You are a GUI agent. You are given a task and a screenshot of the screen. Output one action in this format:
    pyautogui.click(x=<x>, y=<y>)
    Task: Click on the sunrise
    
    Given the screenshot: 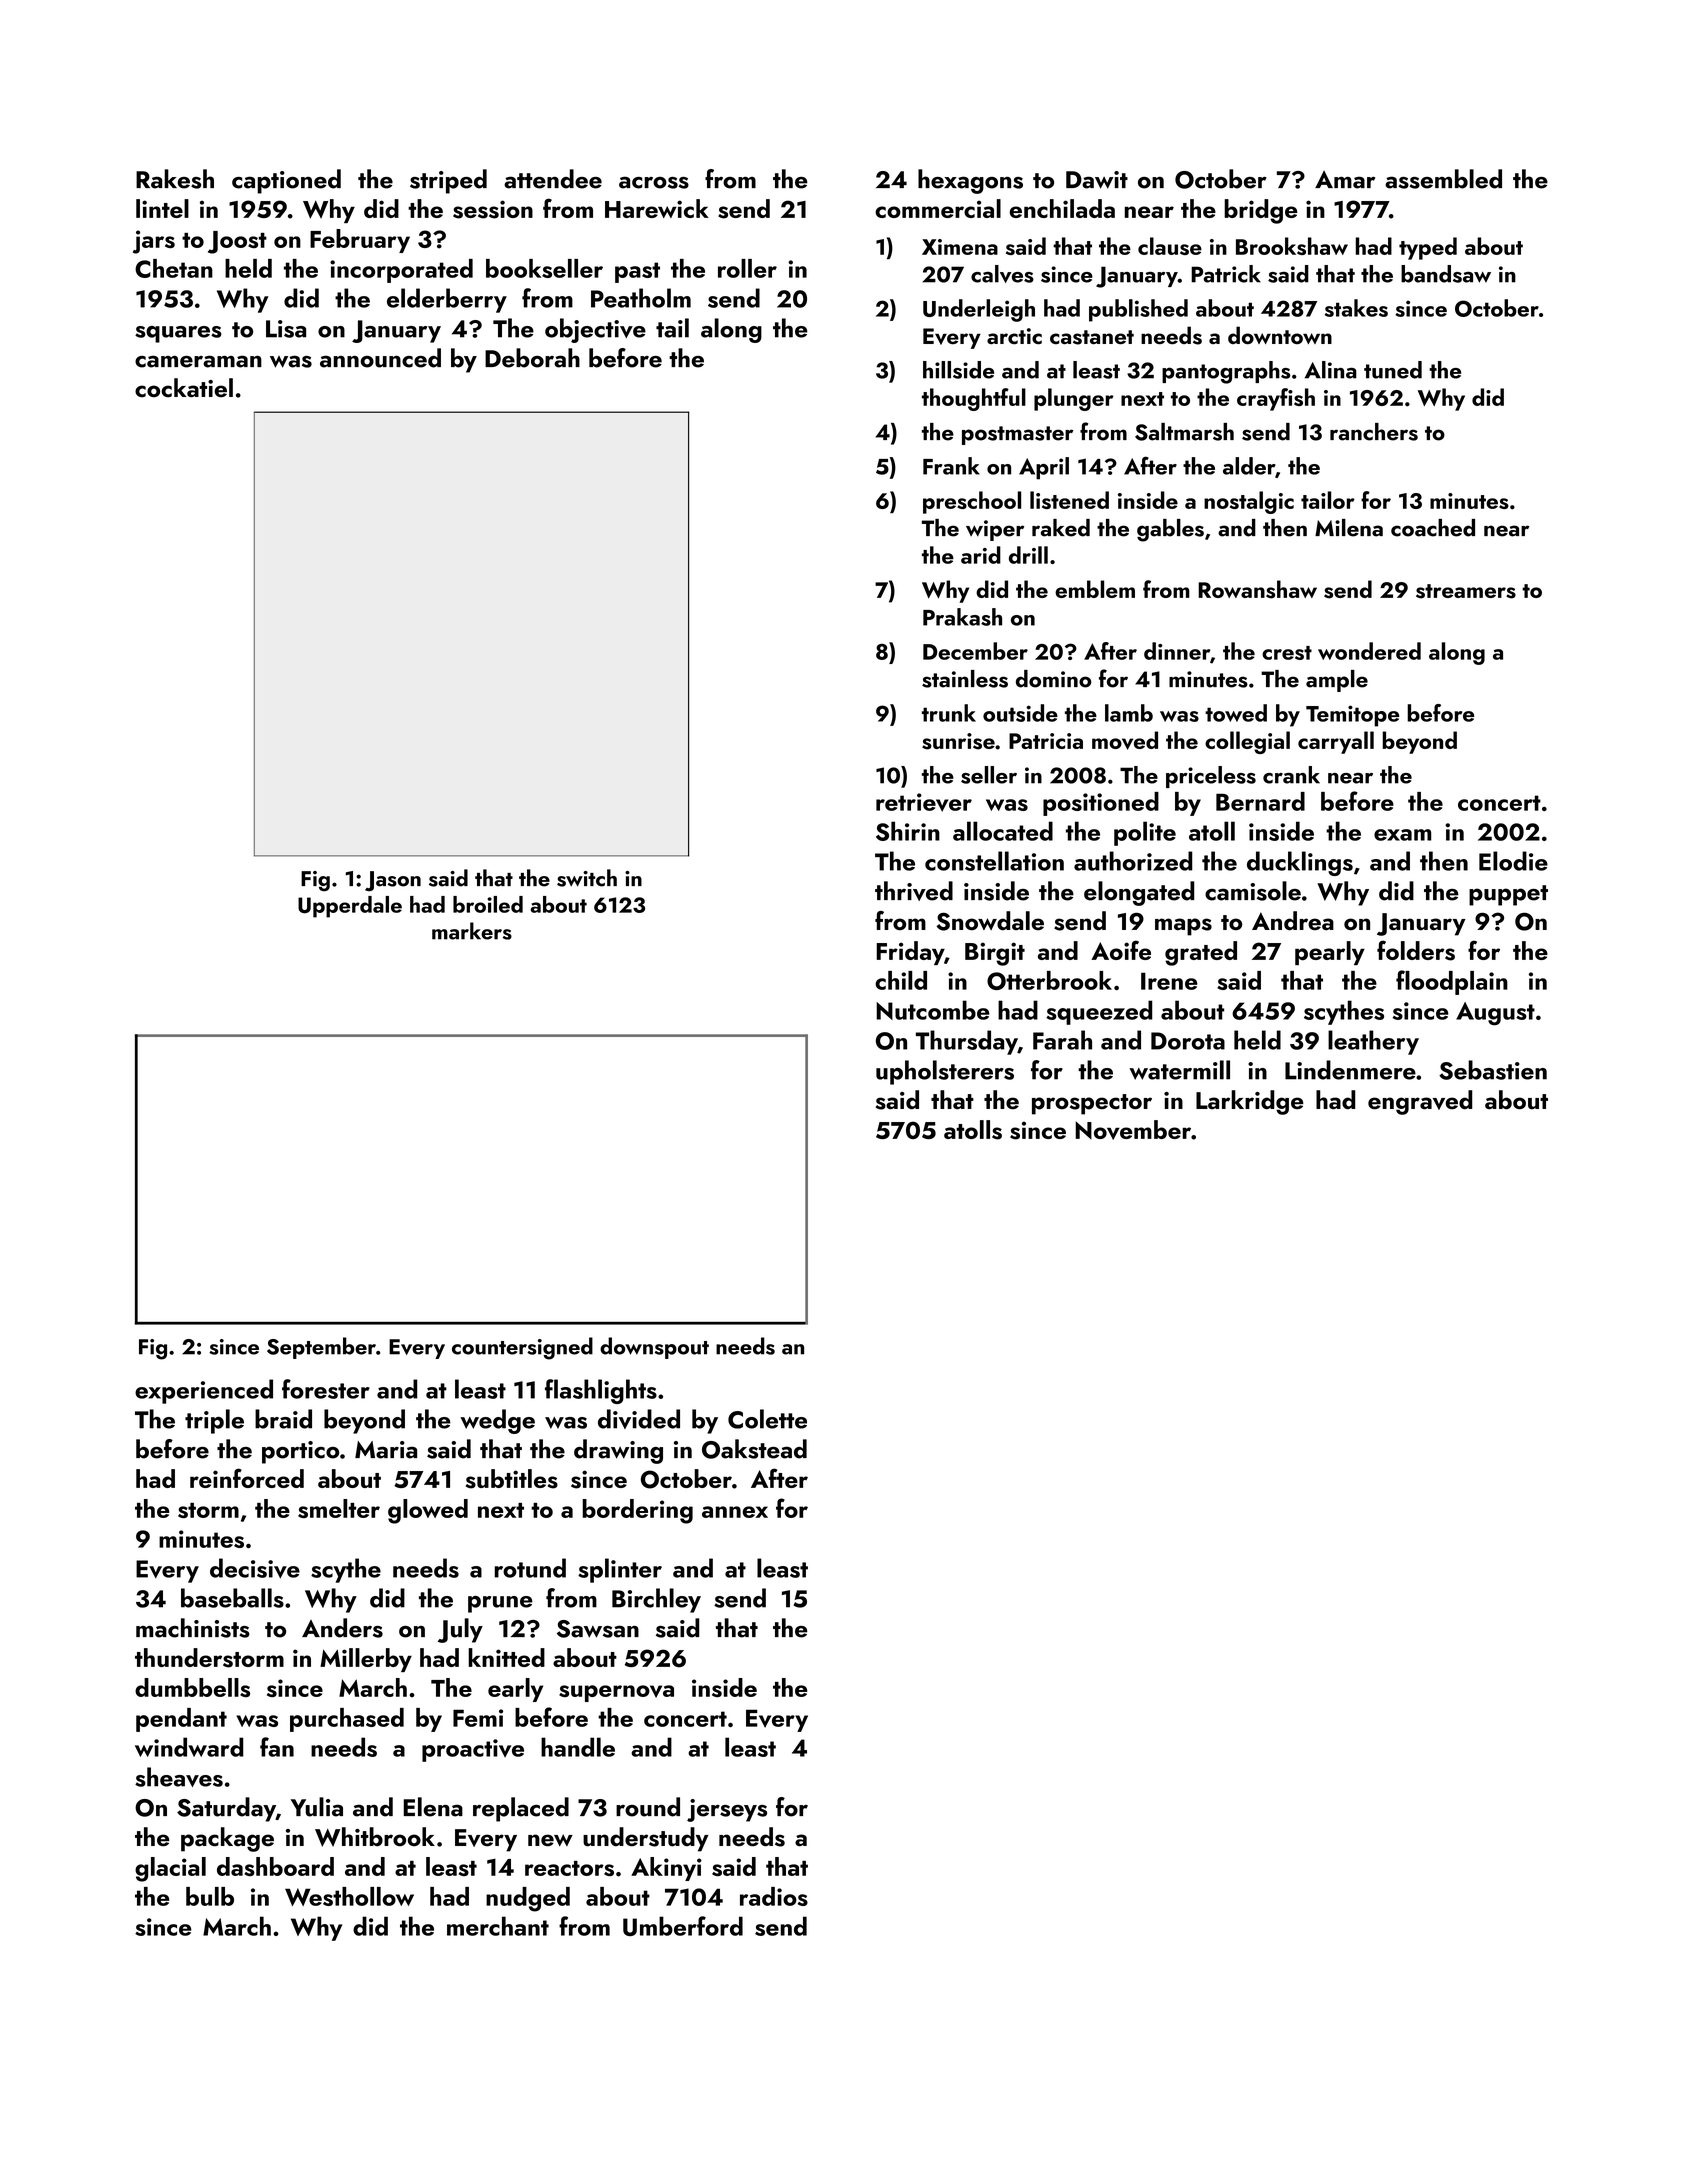 What is the action you would take?
    pyautogui.click(x=958, y=741)
